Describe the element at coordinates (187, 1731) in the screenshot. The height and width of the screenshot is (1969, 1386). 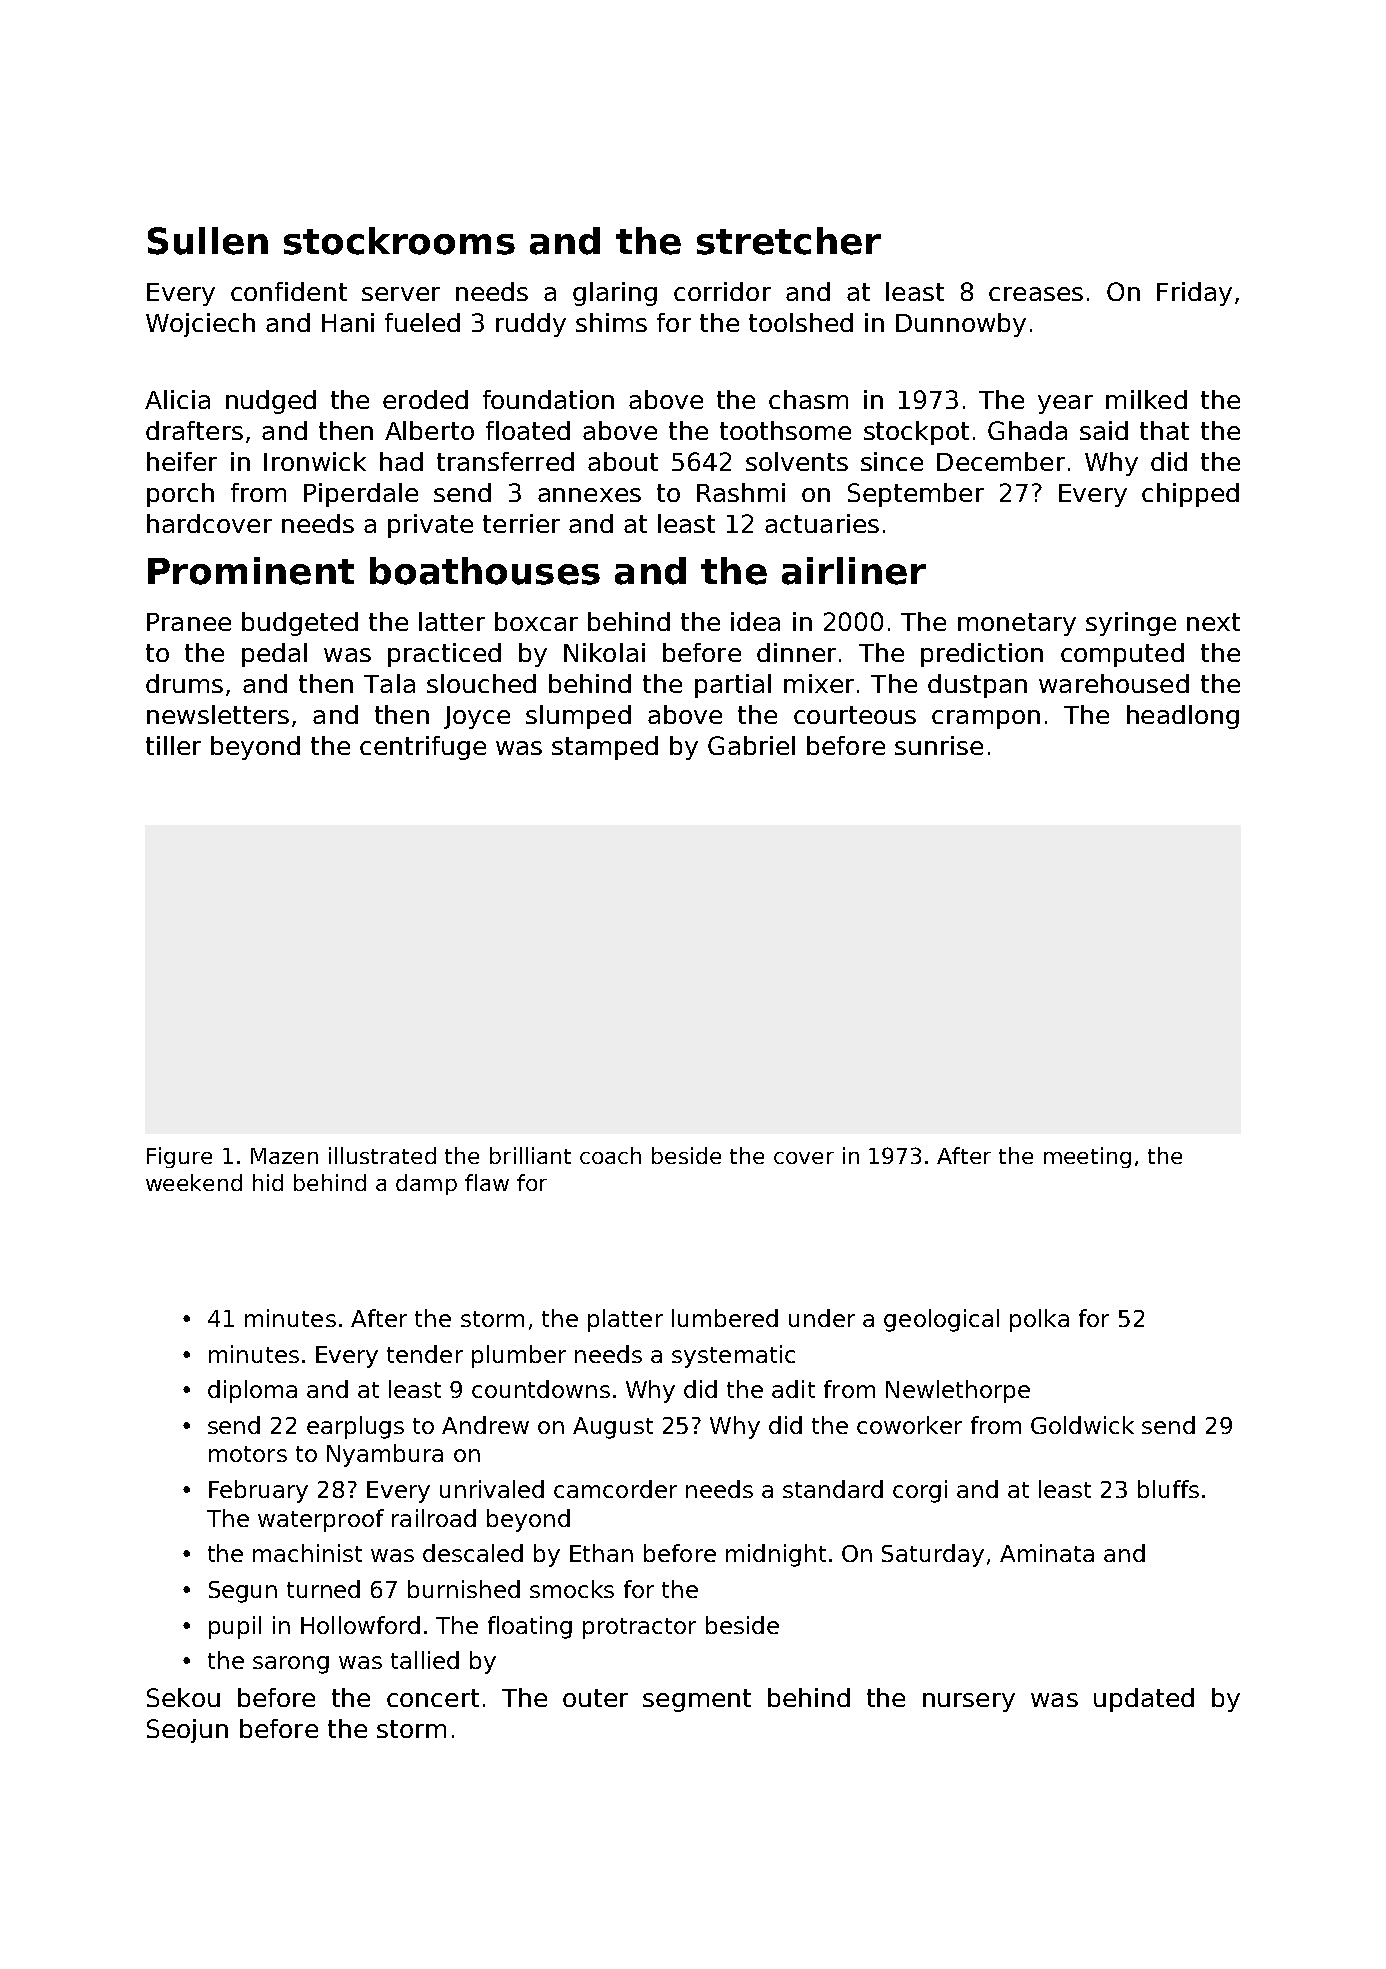
I see `Seojun` at that location.
